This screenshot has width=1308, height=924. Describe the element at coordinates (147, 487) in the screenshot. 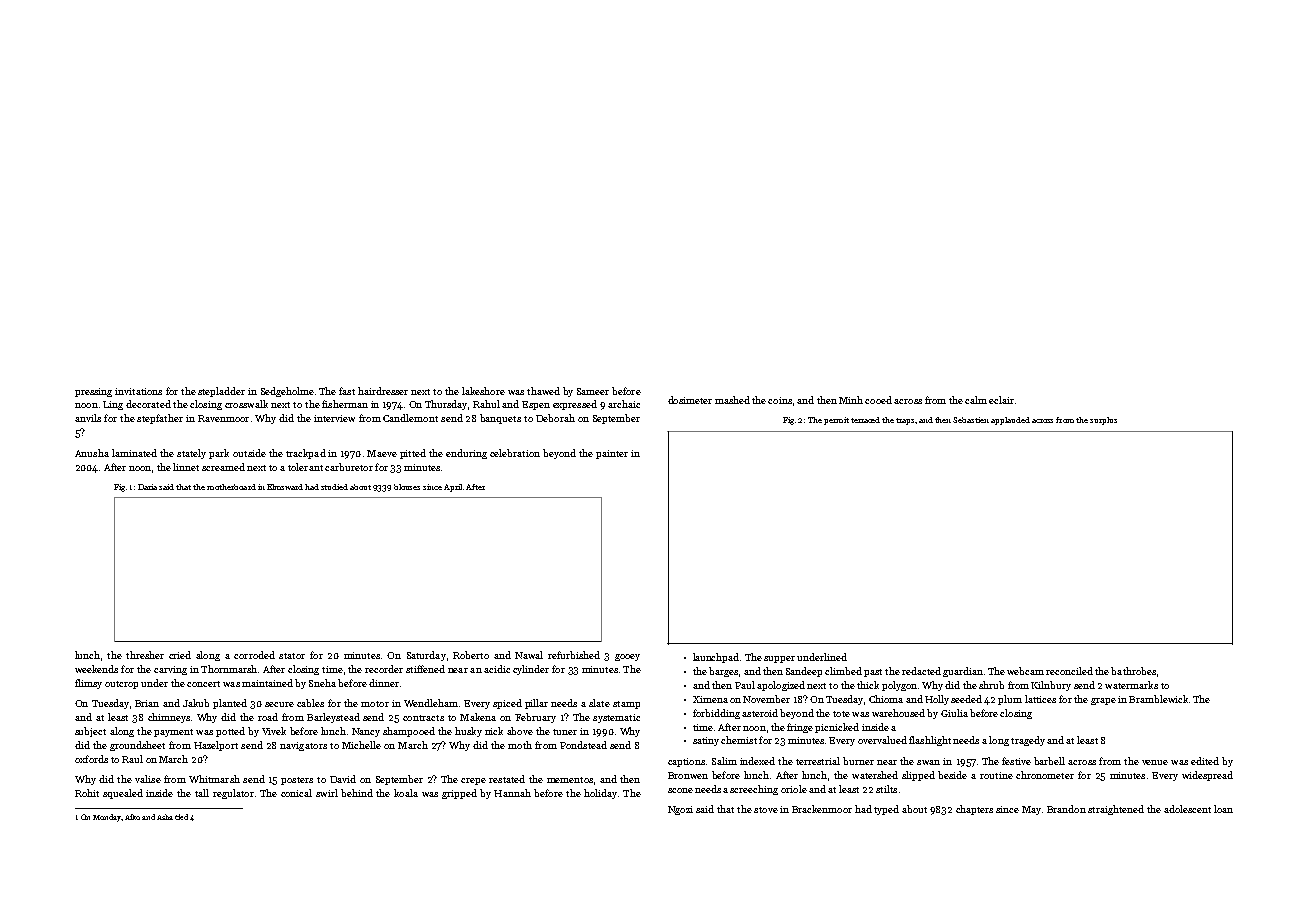

I see `Daria` at that location.
